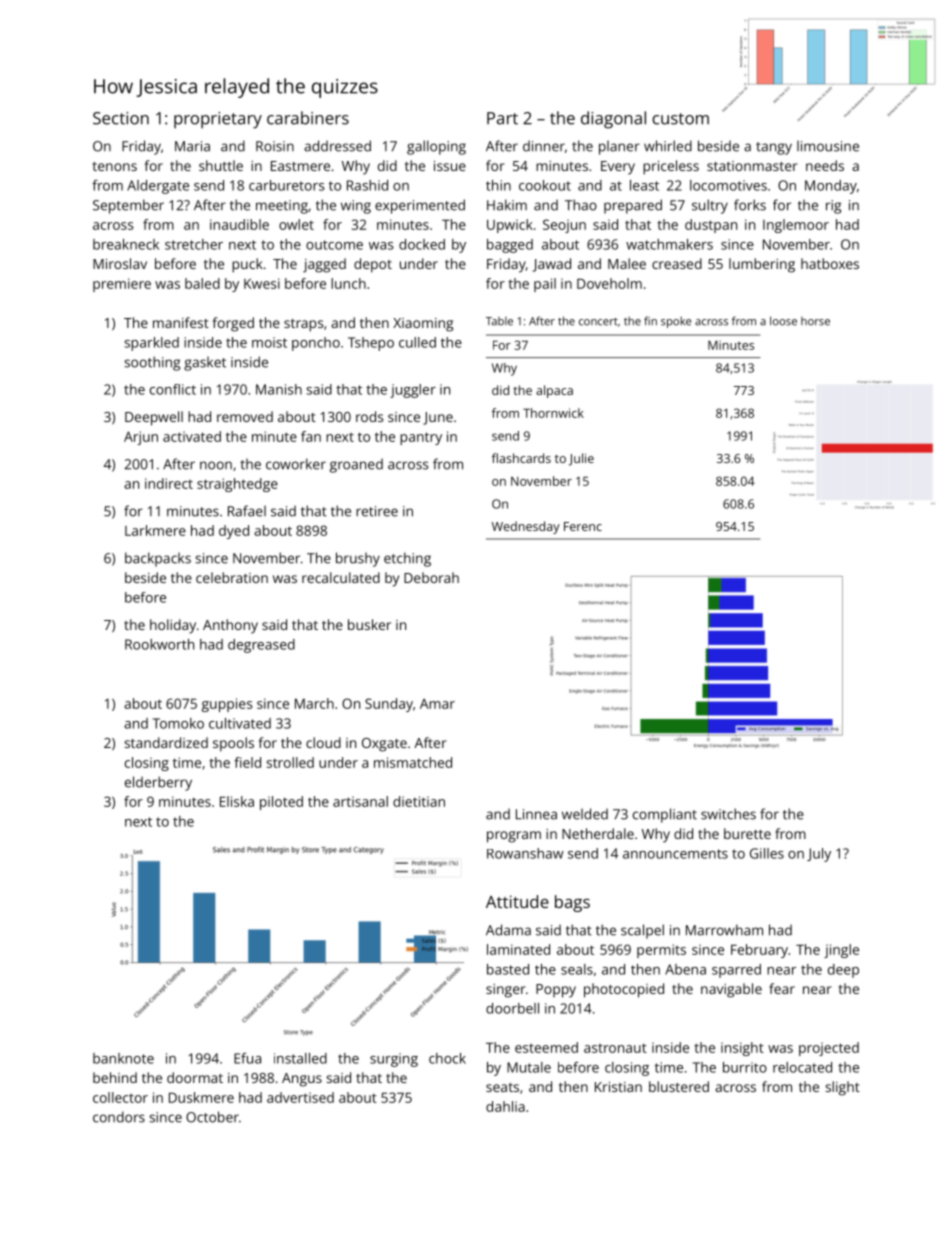 The image size is (952, 1233). Describe the element at coordinates (585, 814) in the screenshot. I see `welded` at that location.
